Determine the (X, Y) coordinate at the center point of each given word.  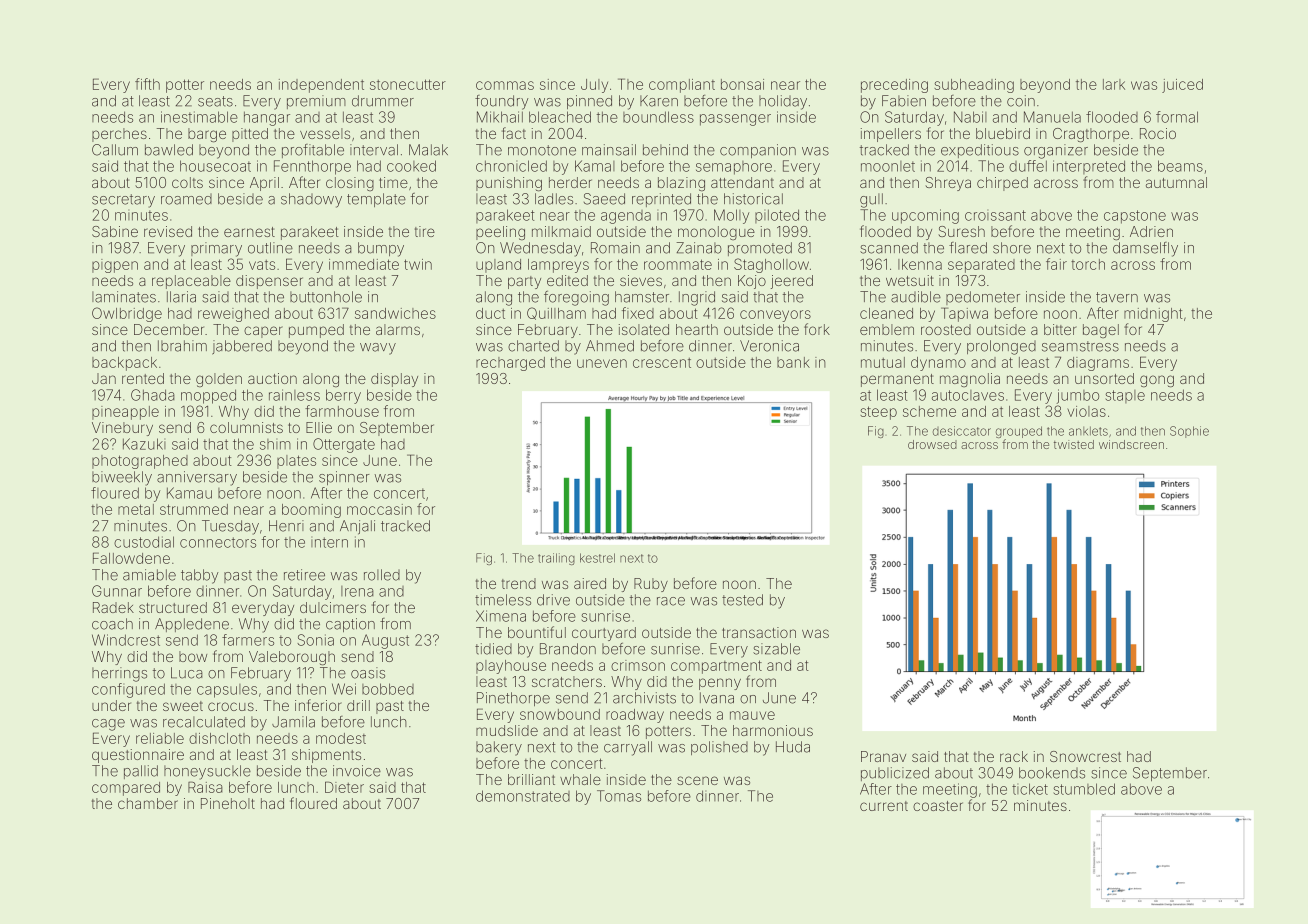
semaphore (734, 168)
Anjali (357, 527)
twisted (1074, 444)
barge (207, 135)
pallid (141, 772)
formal (1177, 117)
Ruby (651, 585)
